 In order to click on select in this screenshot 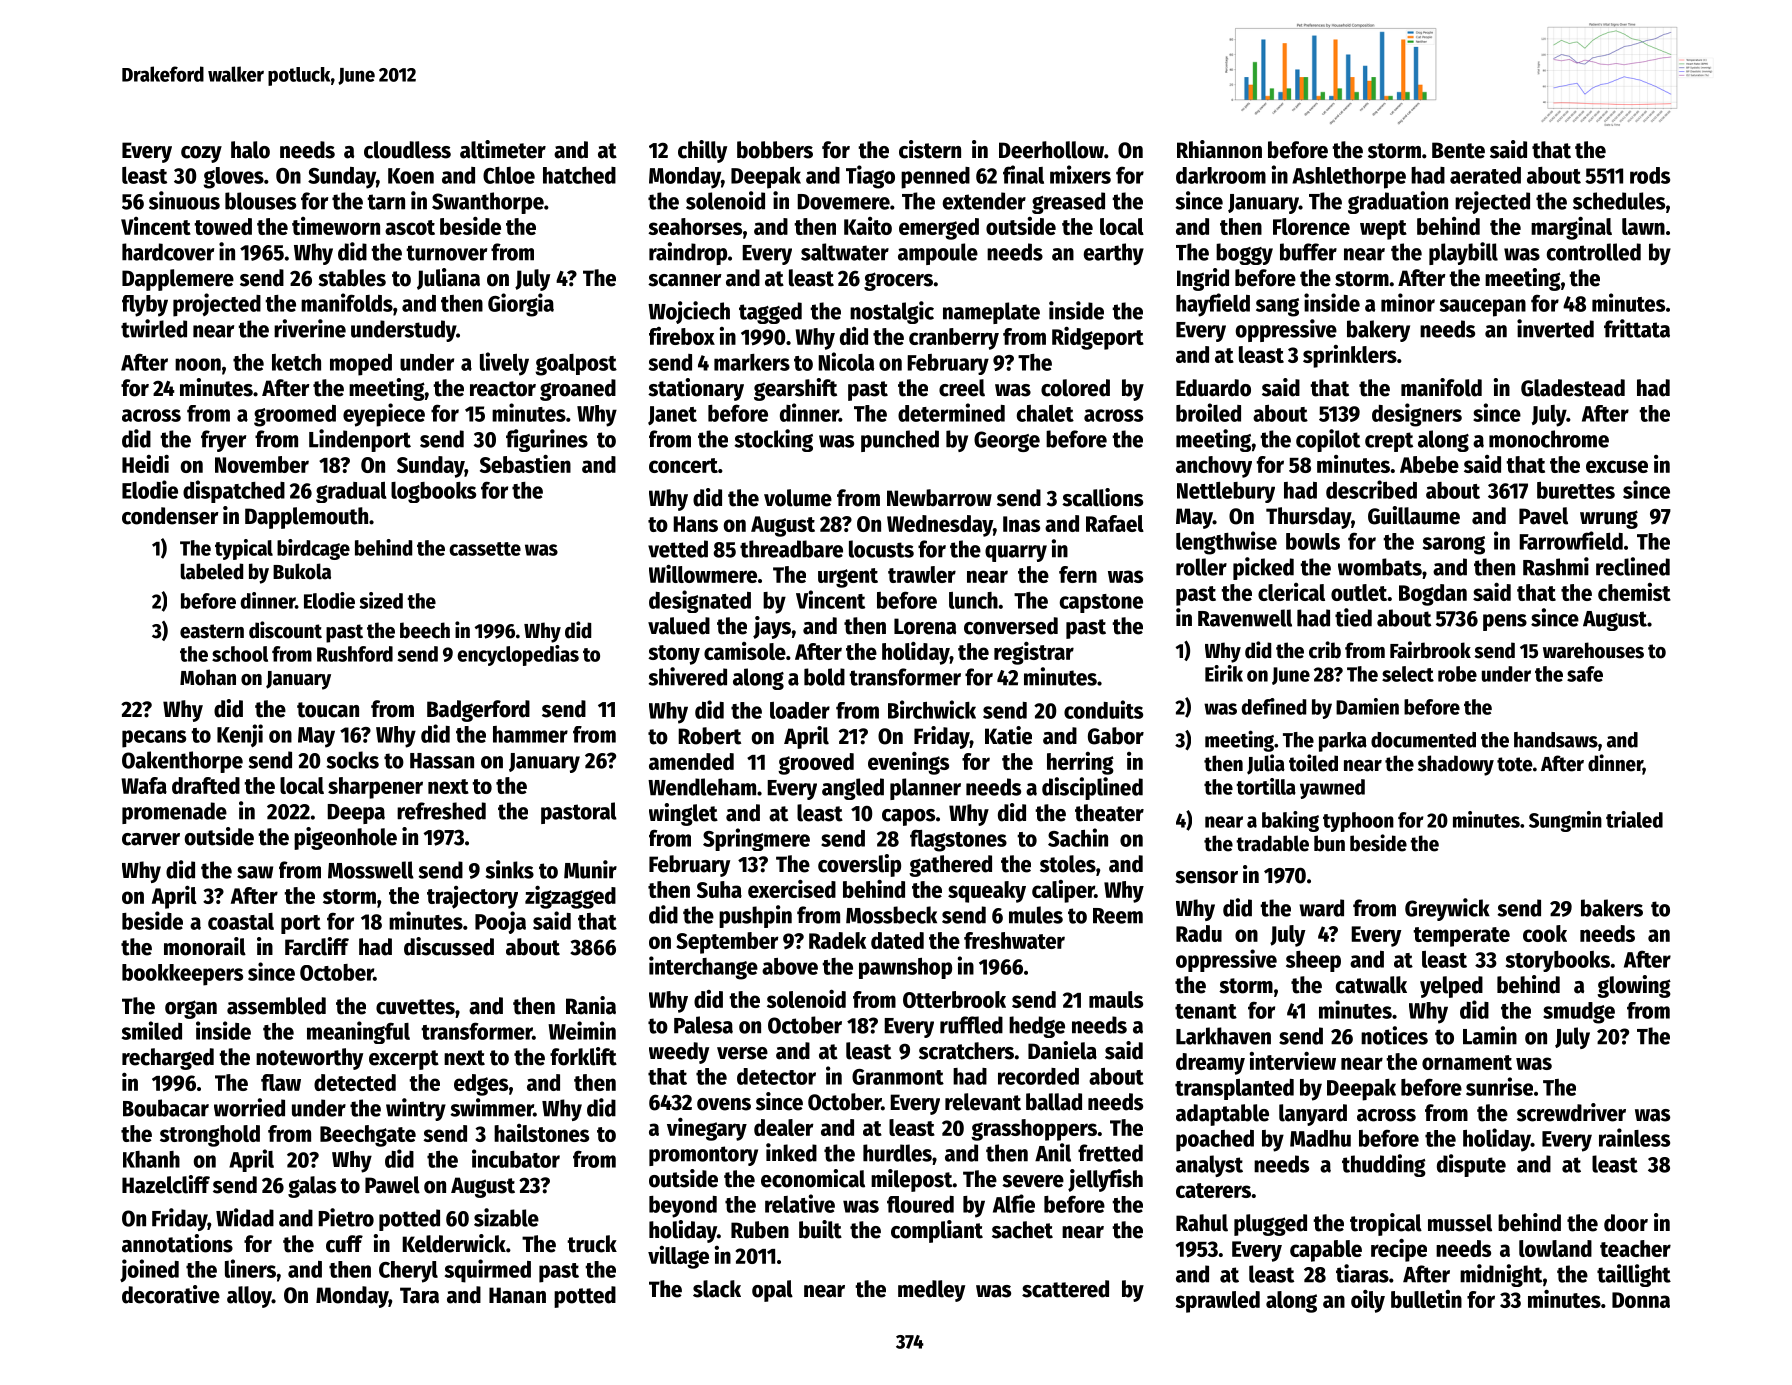, I will do `click(1408, 674)`.
